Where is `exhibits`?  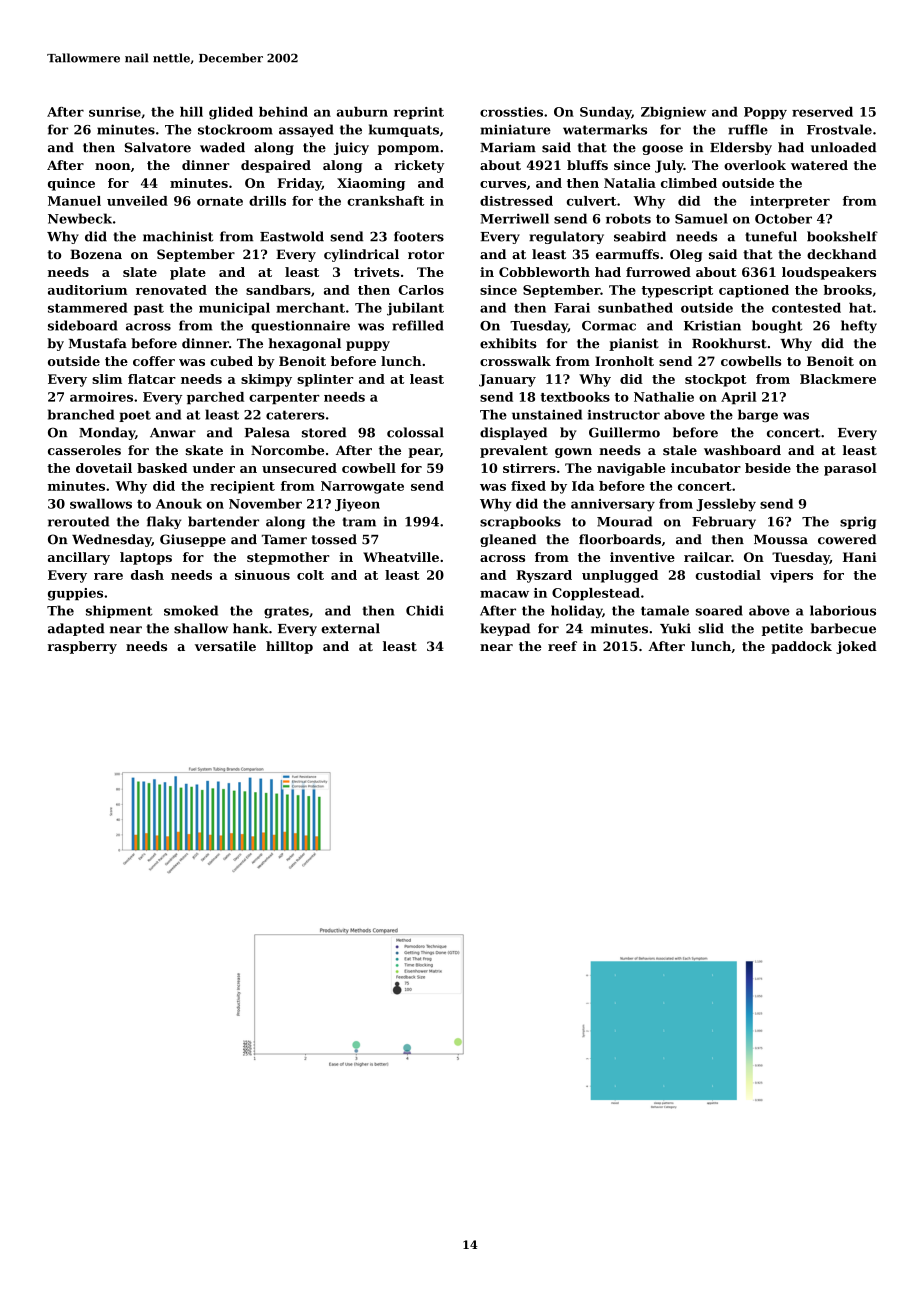
exhibits is located at coordinates (508, 343).
